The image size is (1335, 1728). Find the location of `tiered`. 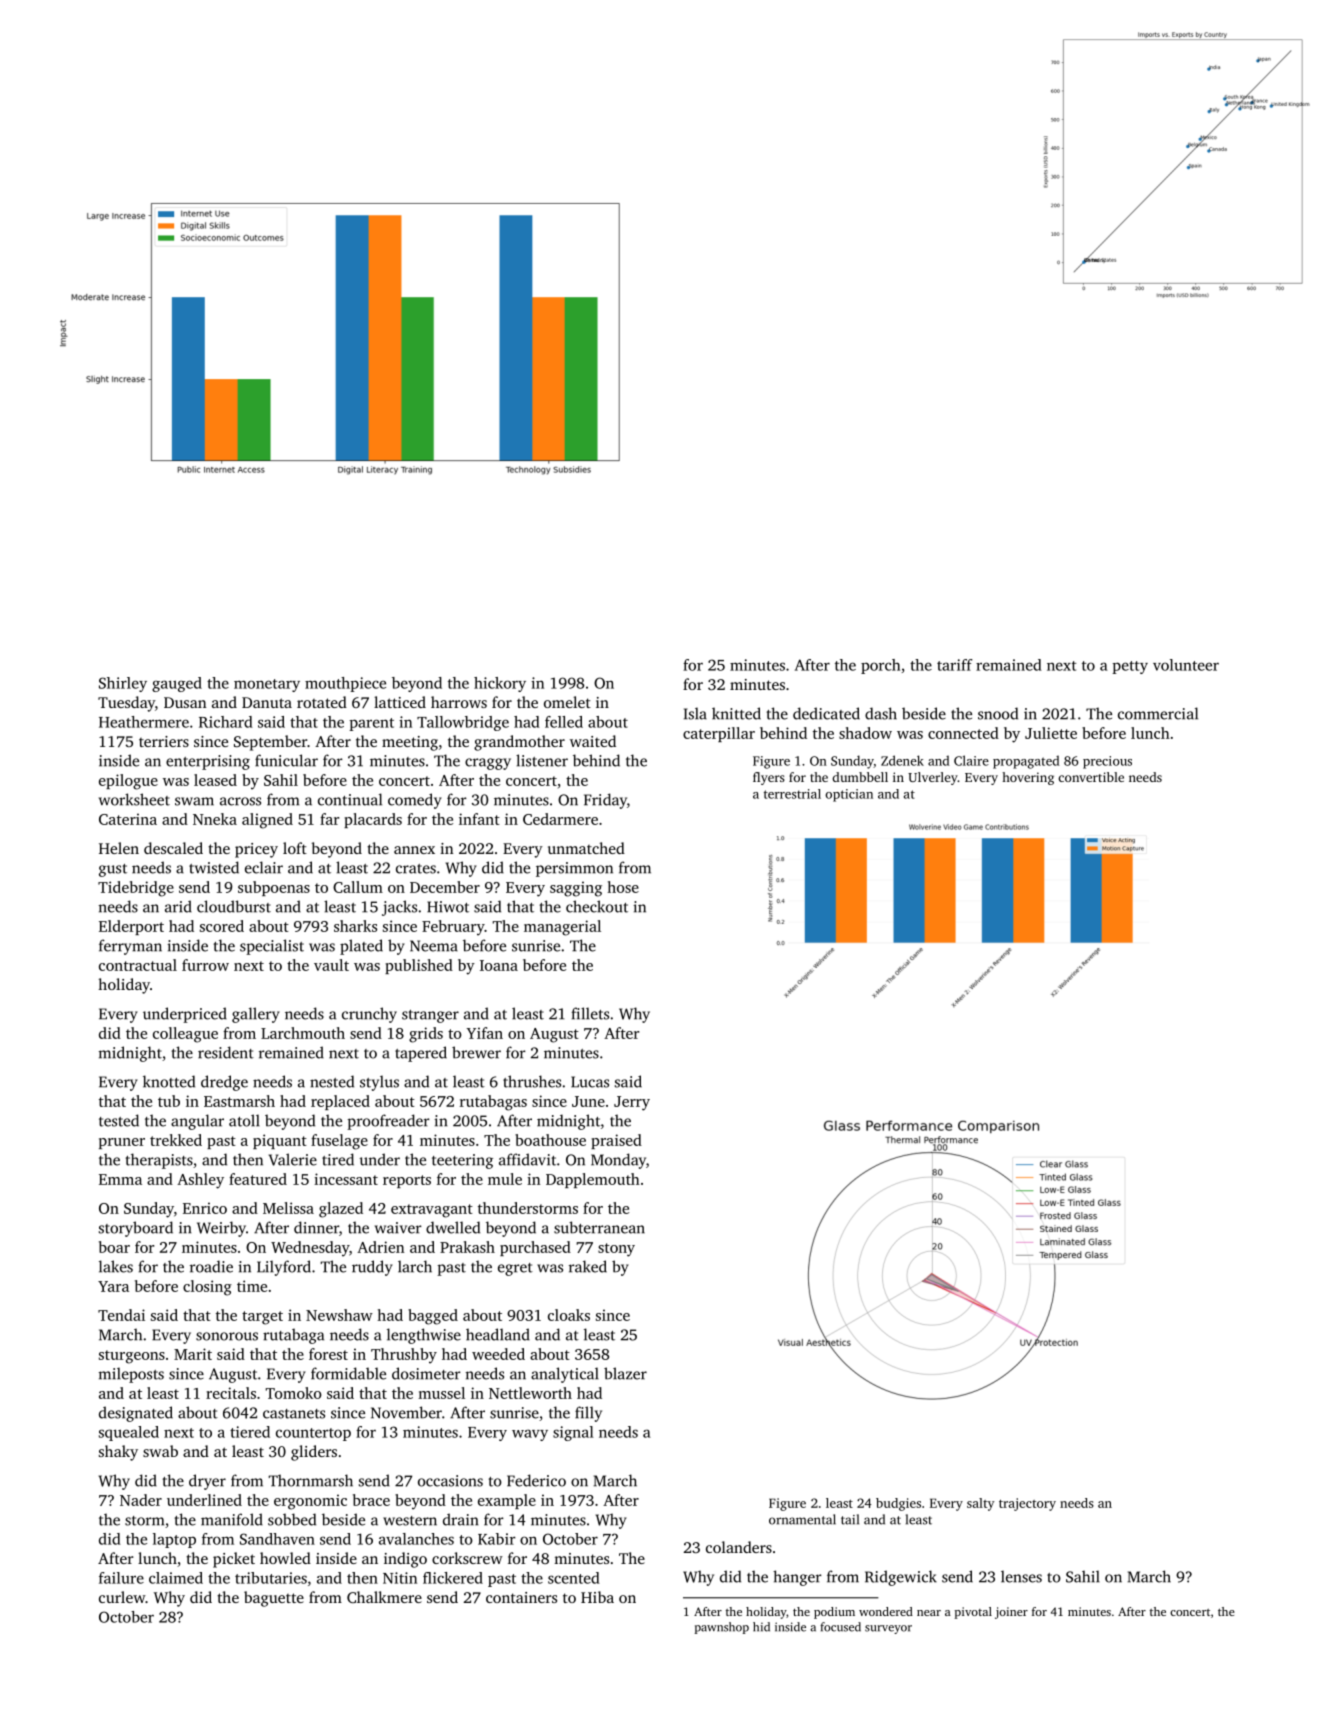

tiered is located at coordinates (250, 1432).
